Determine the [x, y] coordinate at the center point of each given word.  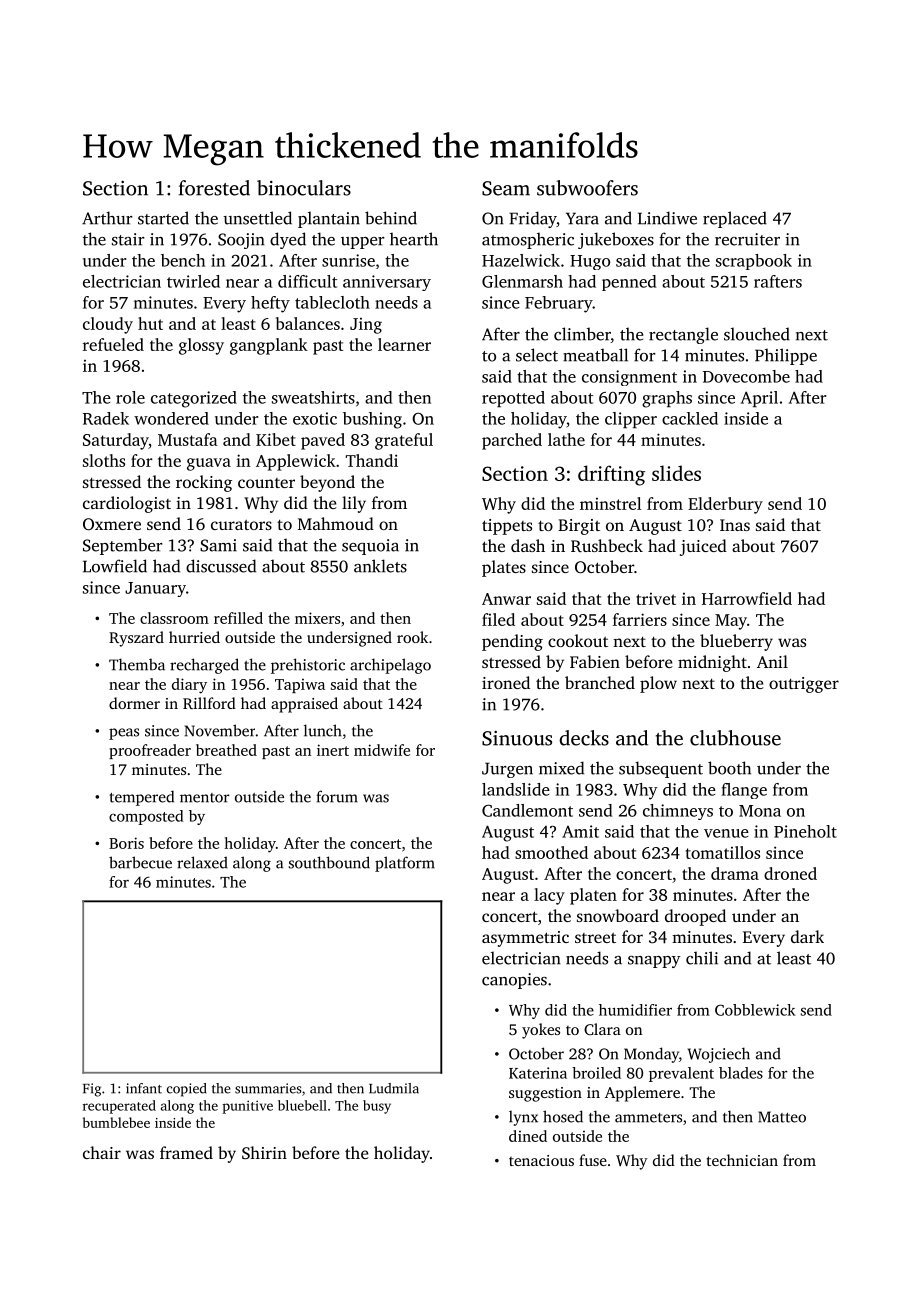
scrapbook [754, 262]
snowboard [618, 915]
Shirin [264, 1153]
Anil [772, 661]
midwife [382, 750]
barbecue [140, 862]
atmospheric [528, 240]
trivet [656, 599]
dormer [134, 703]
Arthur [107, 218]
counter [266, 483]
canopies [514, 981]
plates [504, 568]
